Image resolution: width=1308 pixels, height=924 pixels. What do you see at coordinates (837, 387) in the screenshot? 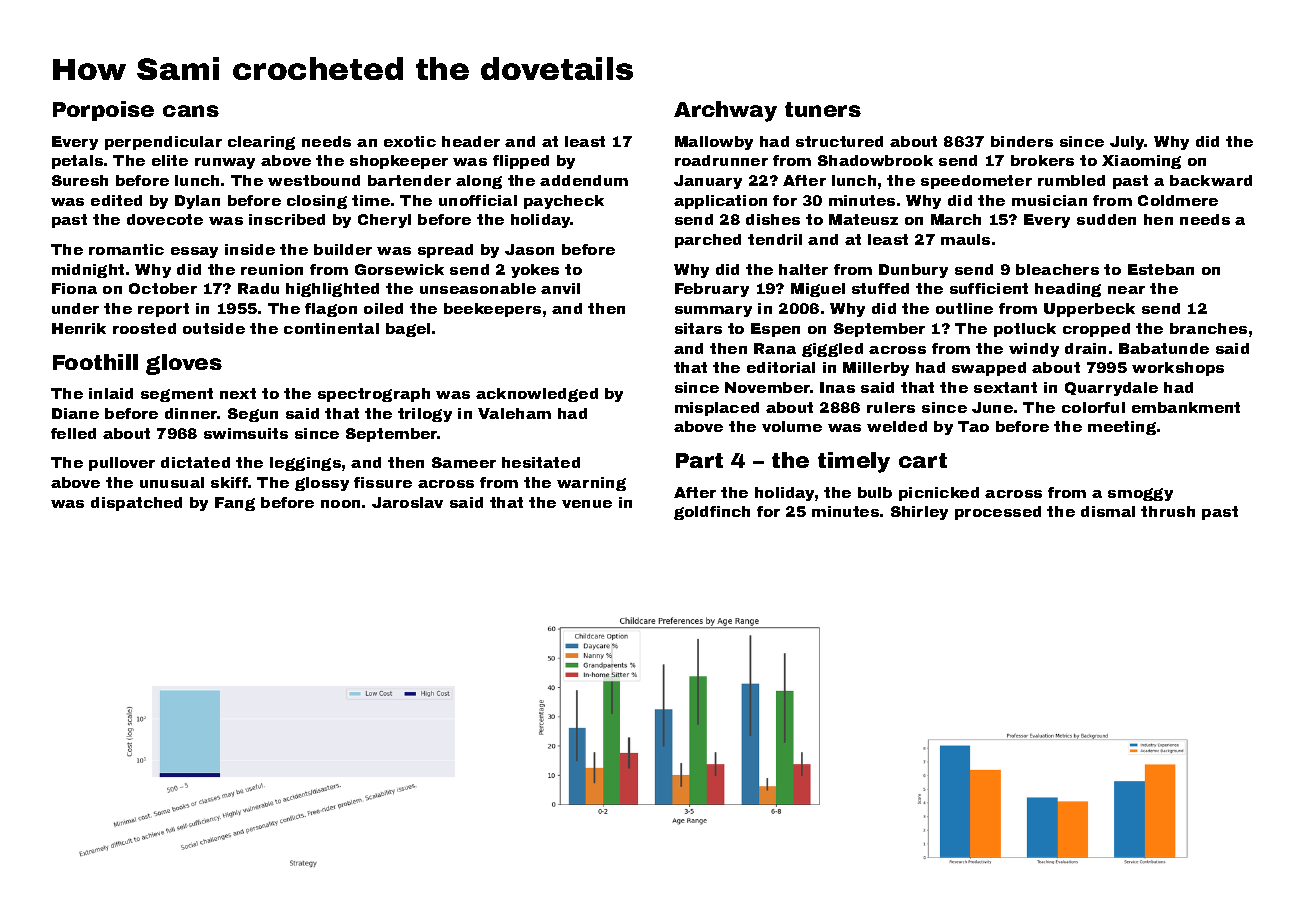
I see `Inas` at bounding box center [837, 387].
